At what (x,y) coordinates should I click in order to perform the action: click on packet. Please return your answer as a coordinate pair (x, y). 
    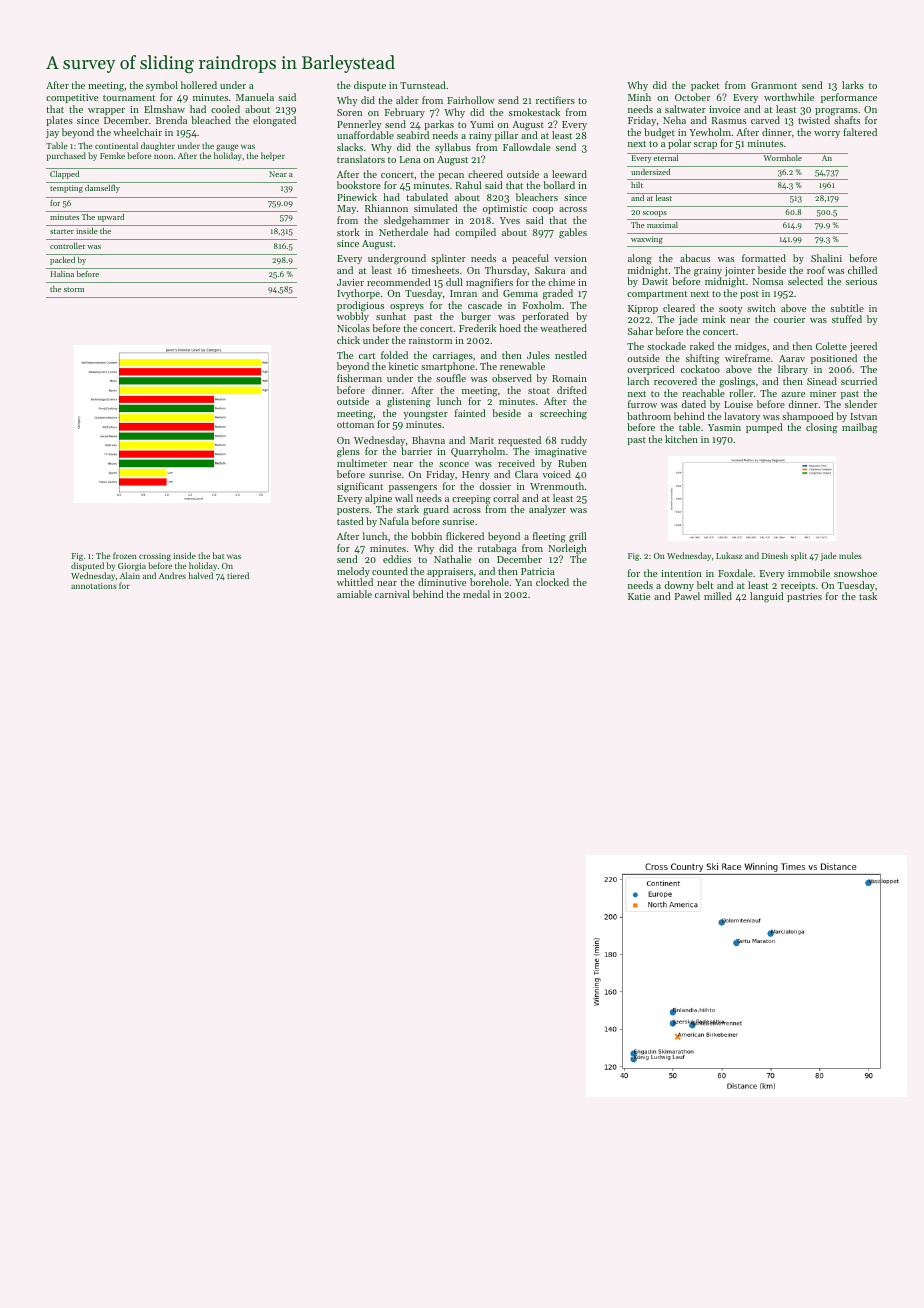
    Looking at the image, I should click on (705, 86).
